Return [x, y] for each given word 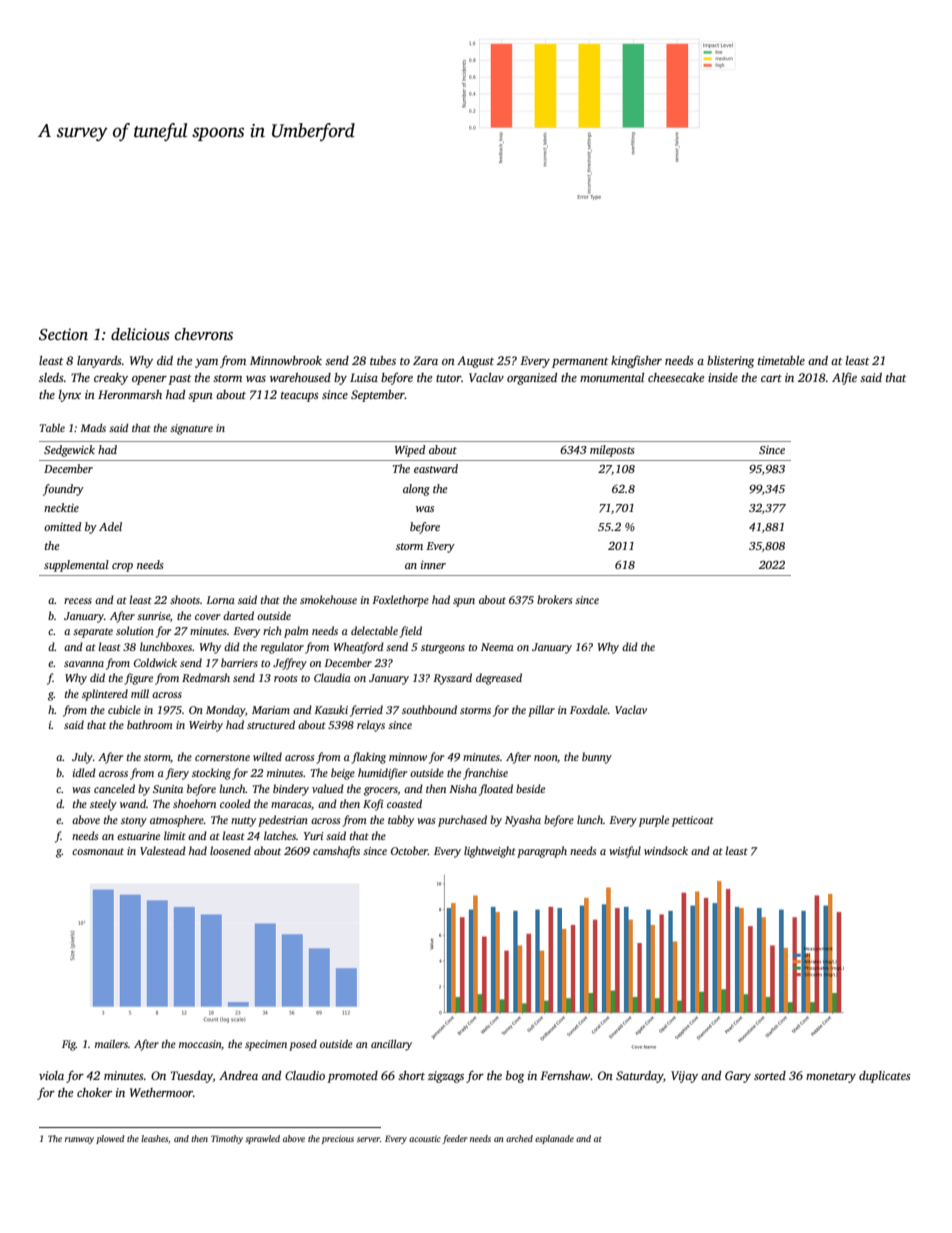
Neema [497, 647]
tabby [401, 821]
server [368, 1139]
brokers [554, 599]
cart [771, 378]
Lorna [220, 600]
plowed [110, 1139]
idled [84, 772]
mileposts [612, 451]
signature [191, 429]
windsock [666, 850]
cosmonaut [98, 851]
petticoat [693, 821]
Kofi [373, 805]
